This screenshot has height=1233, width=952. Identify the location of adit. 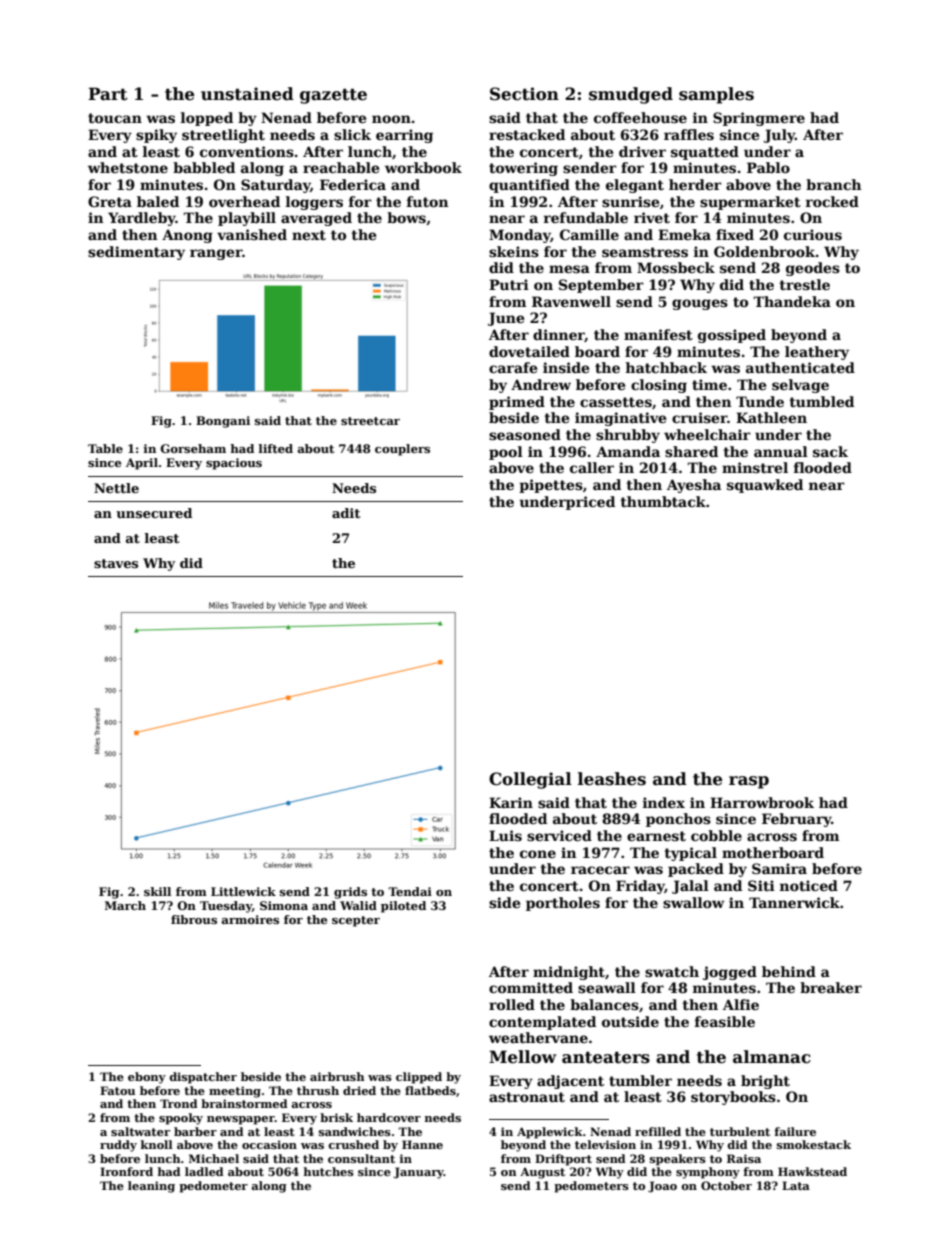
(346, 513).
